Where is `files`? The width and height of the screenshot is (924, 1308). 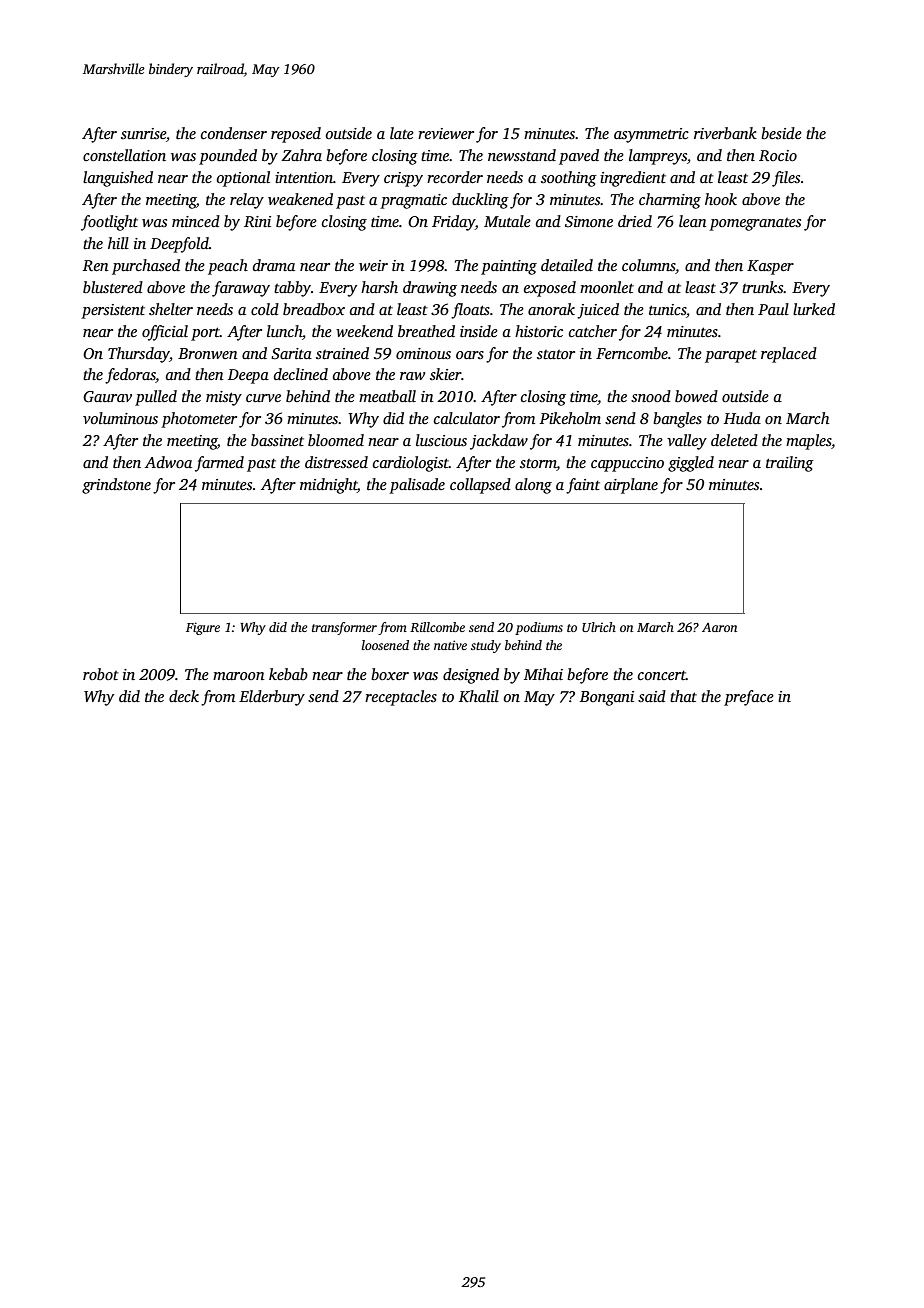
files is located at coordinates (786, 179).
